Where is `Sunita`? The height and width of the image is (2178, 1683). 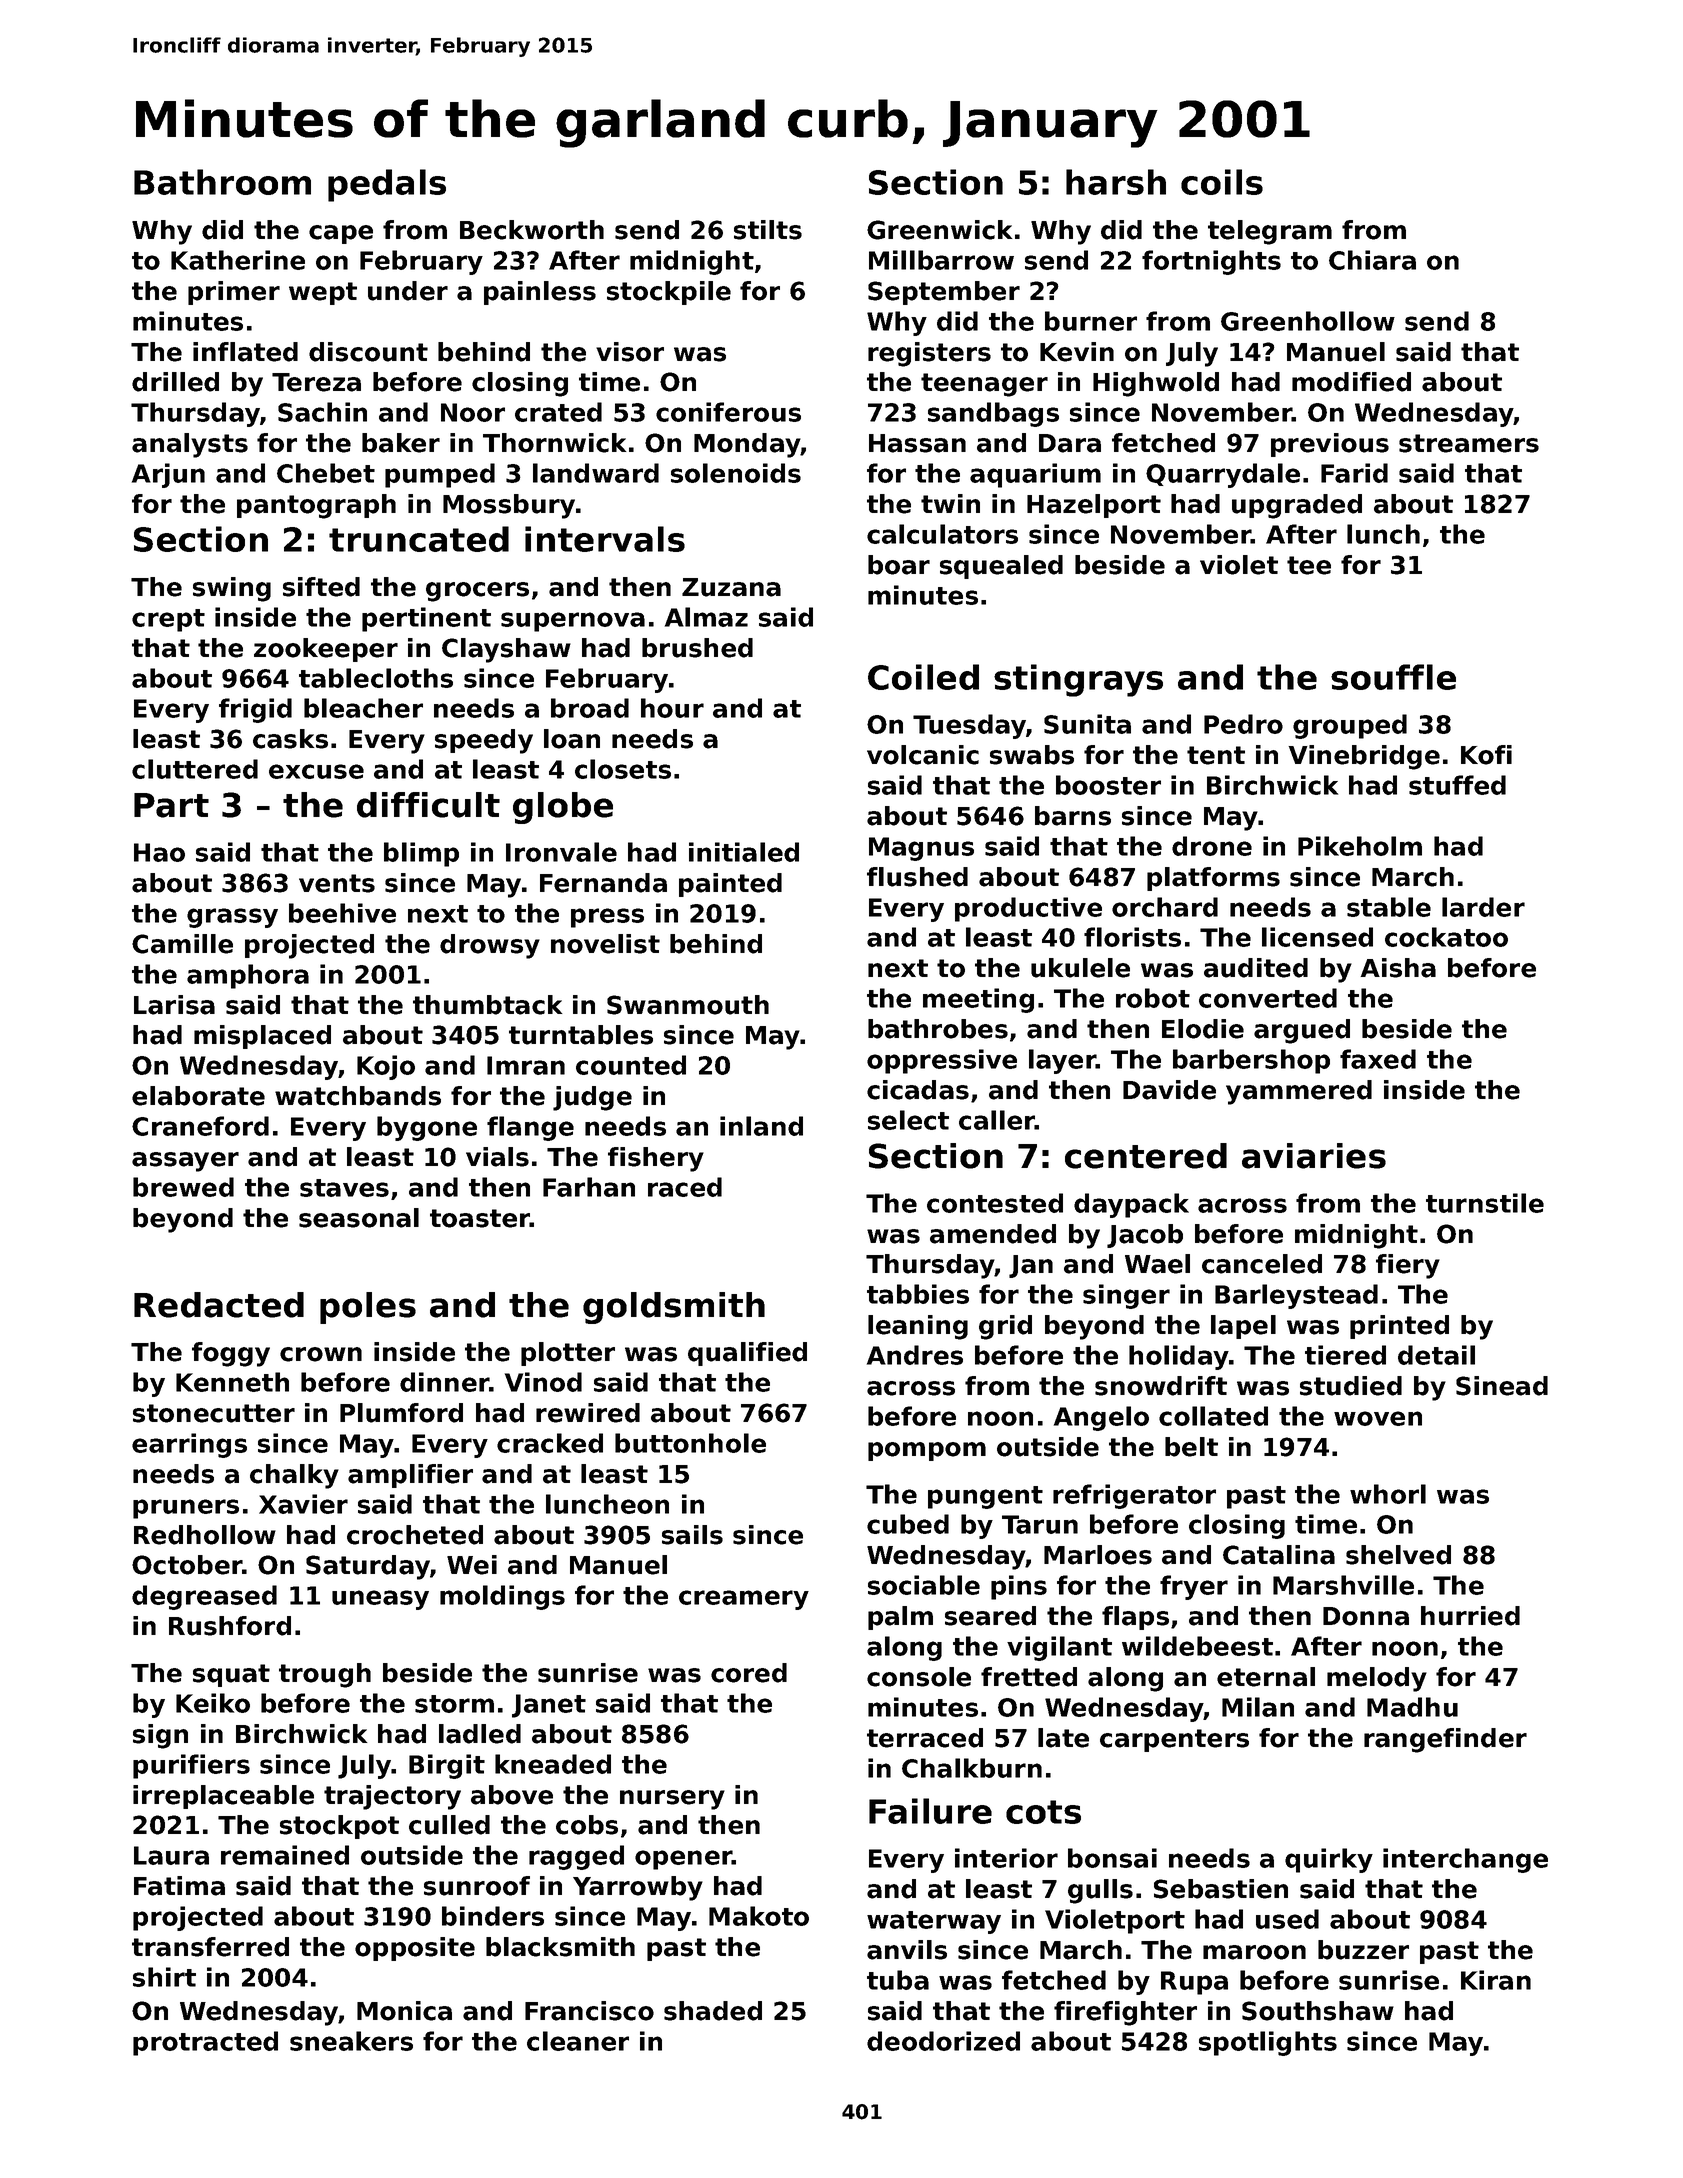 Sunita is located at coordinates (1087, 724).
